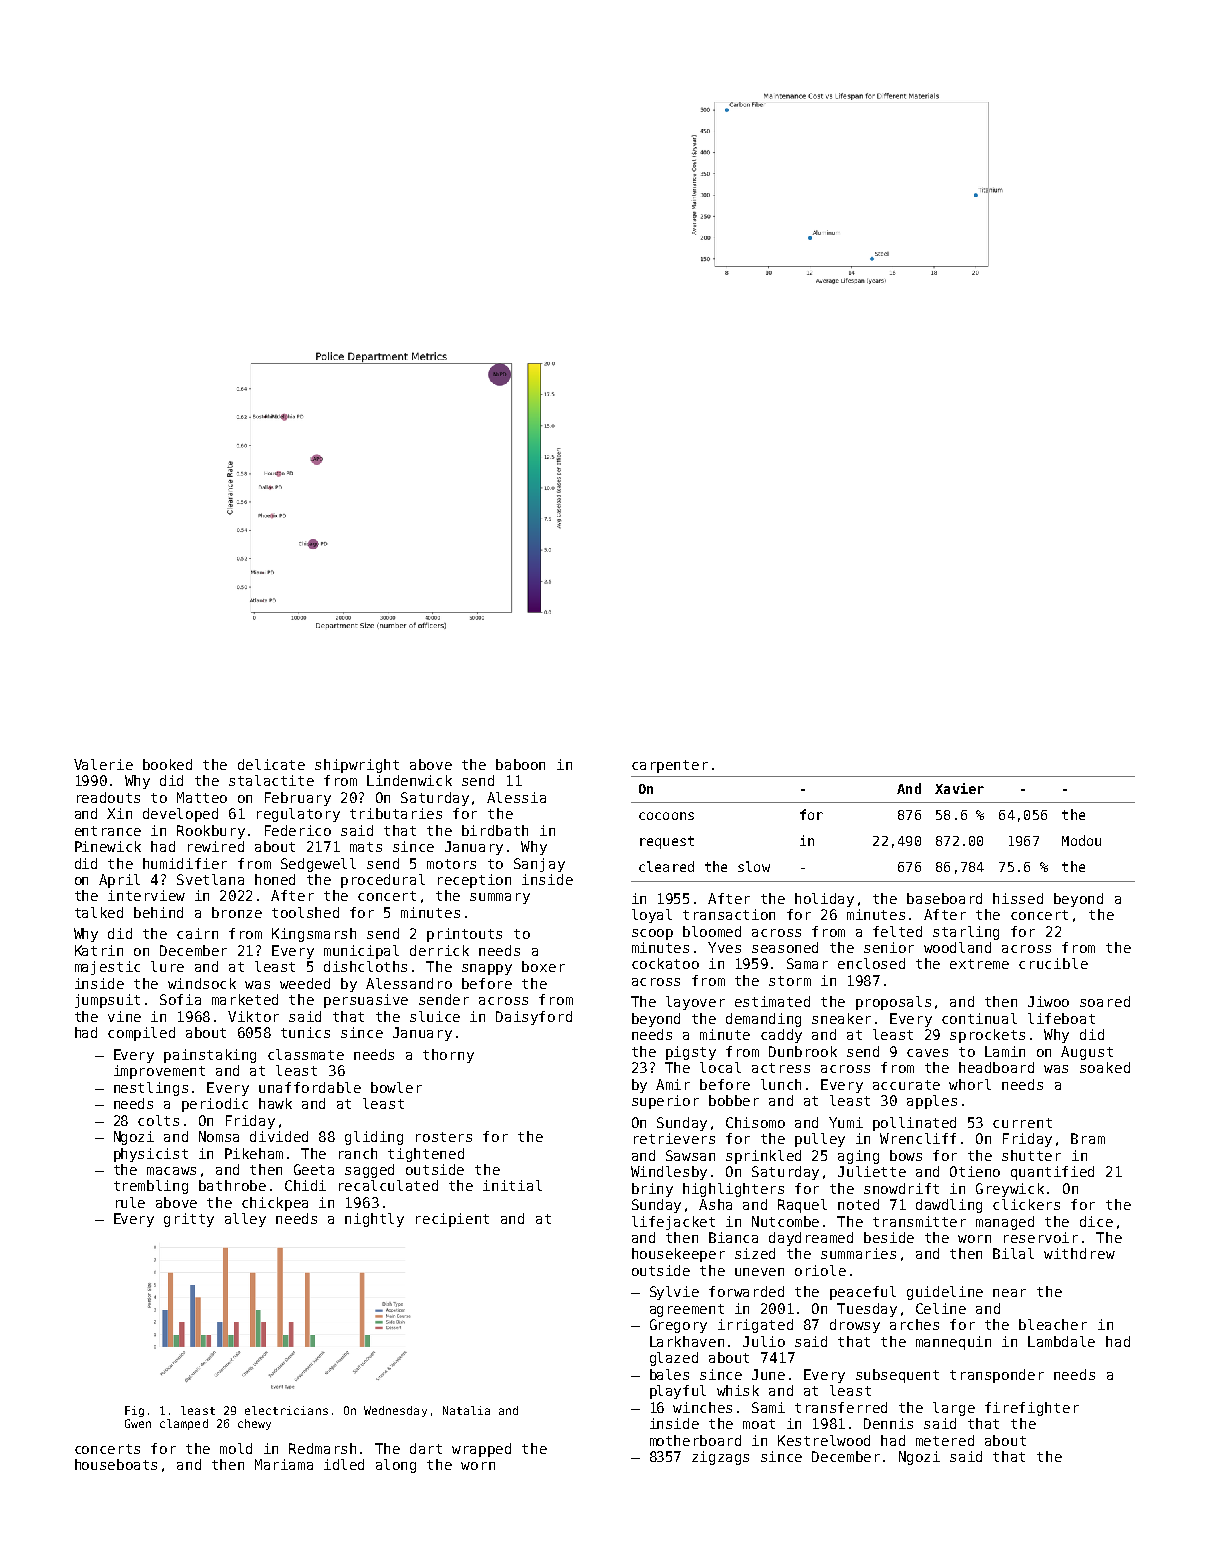 Image resolution: width=1209 pixels, height=1565 pixels. What do you see at coordinates (959, 788) in the page?
I see `Xavier` at bounding box center [959, 788].
